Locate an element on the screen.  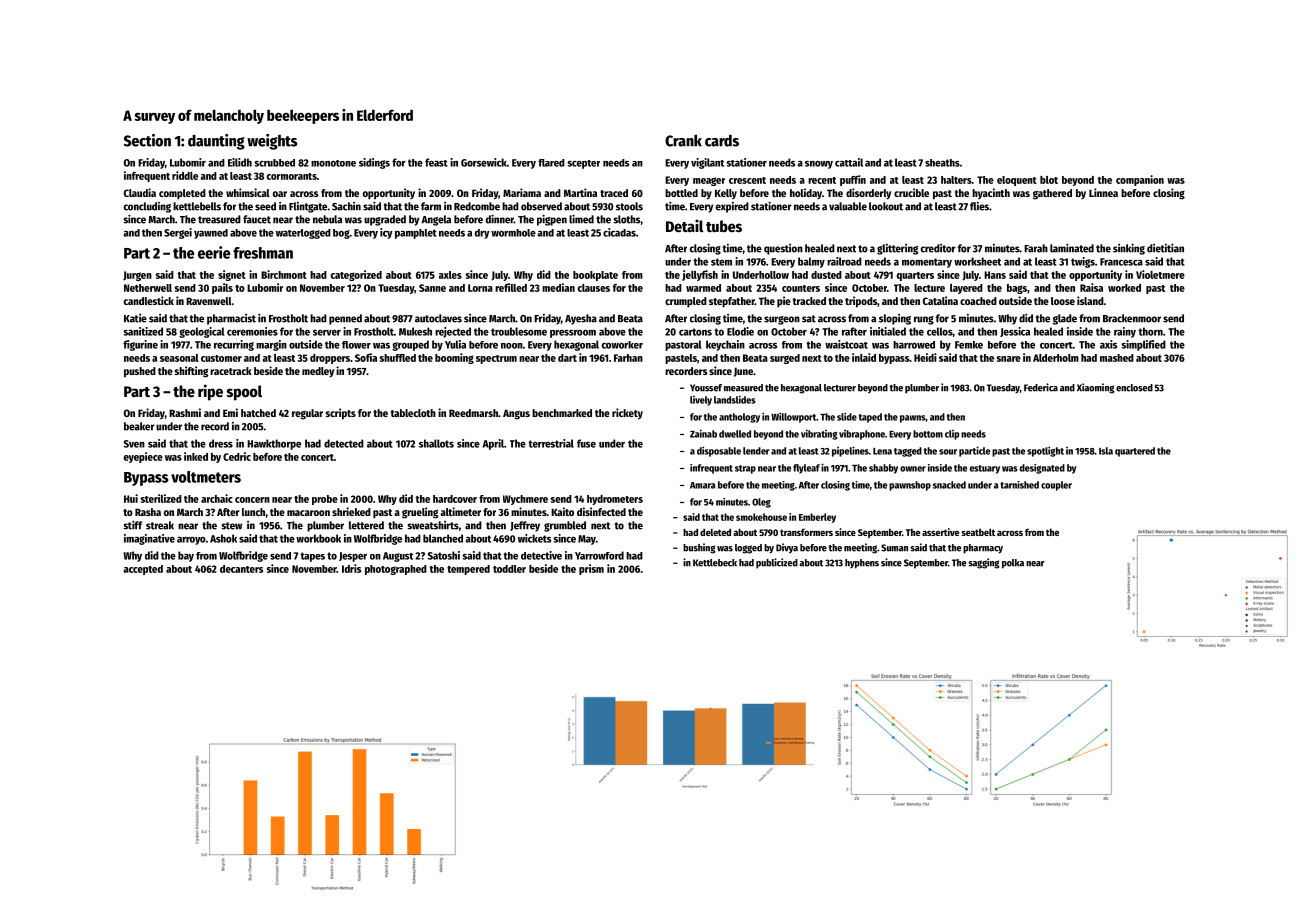
companion is located at coordinates (1140, 180).
